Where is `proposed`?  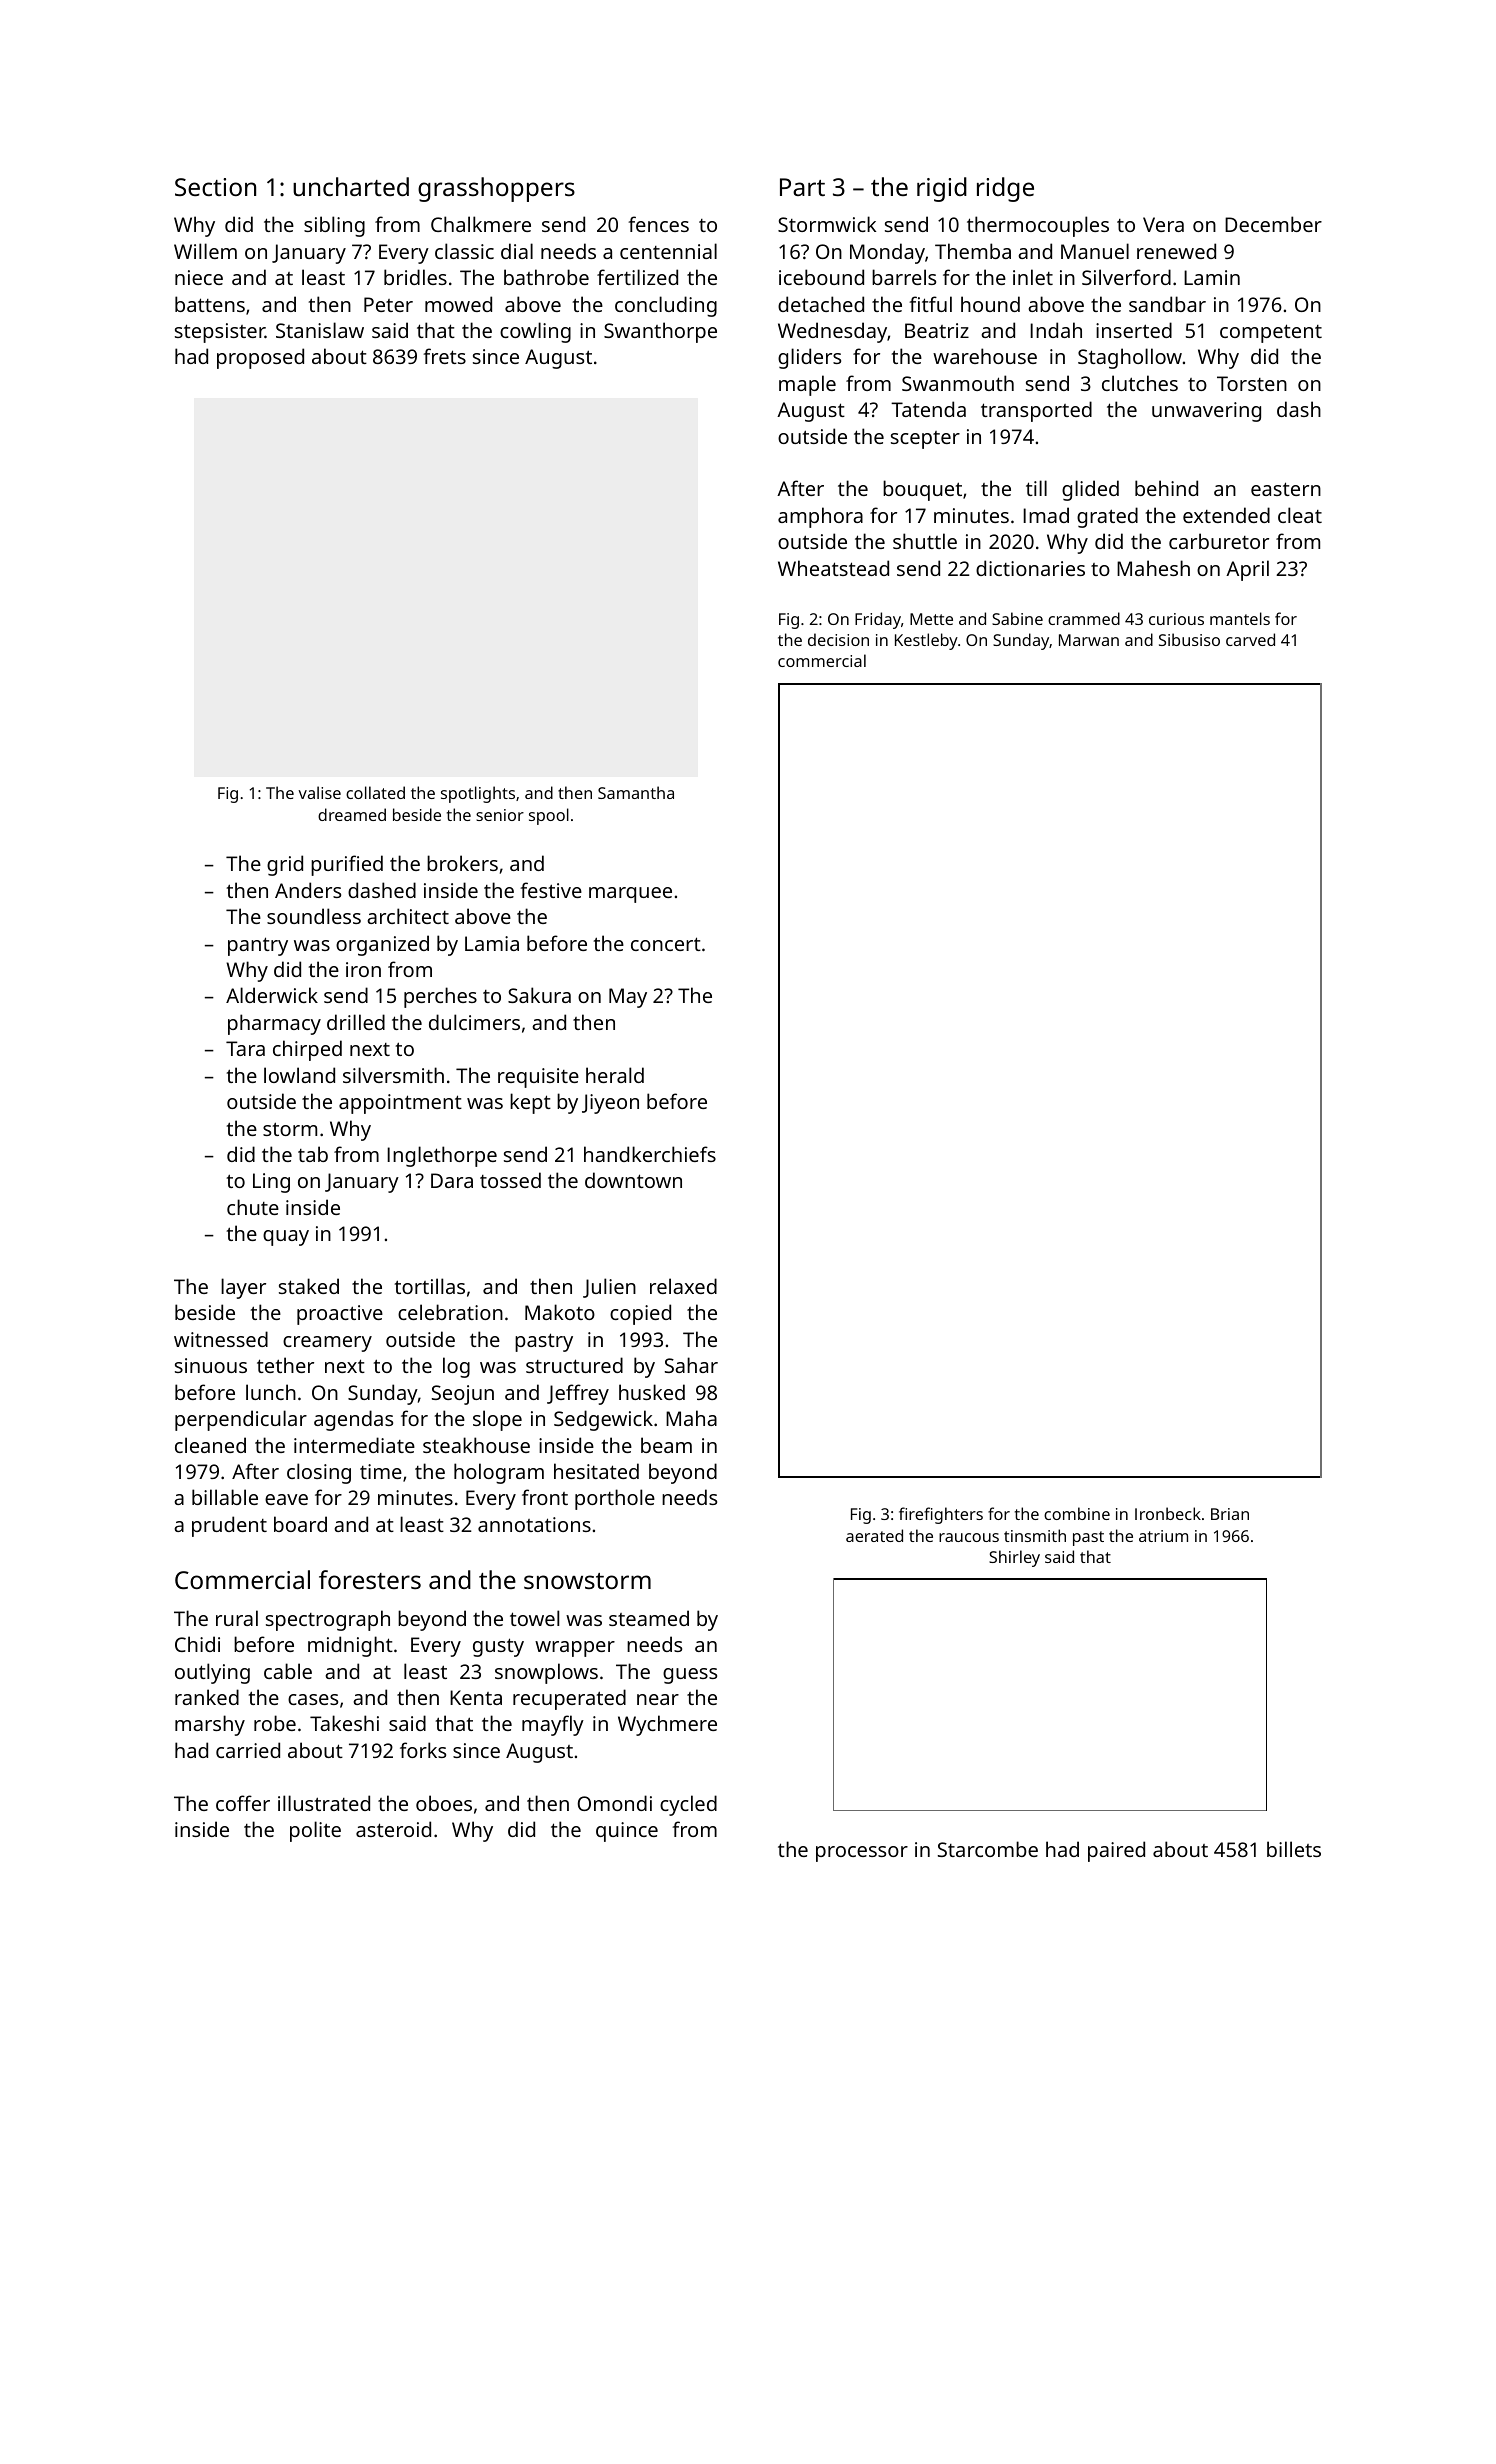 proposed is located at coordinates (260, 358).
